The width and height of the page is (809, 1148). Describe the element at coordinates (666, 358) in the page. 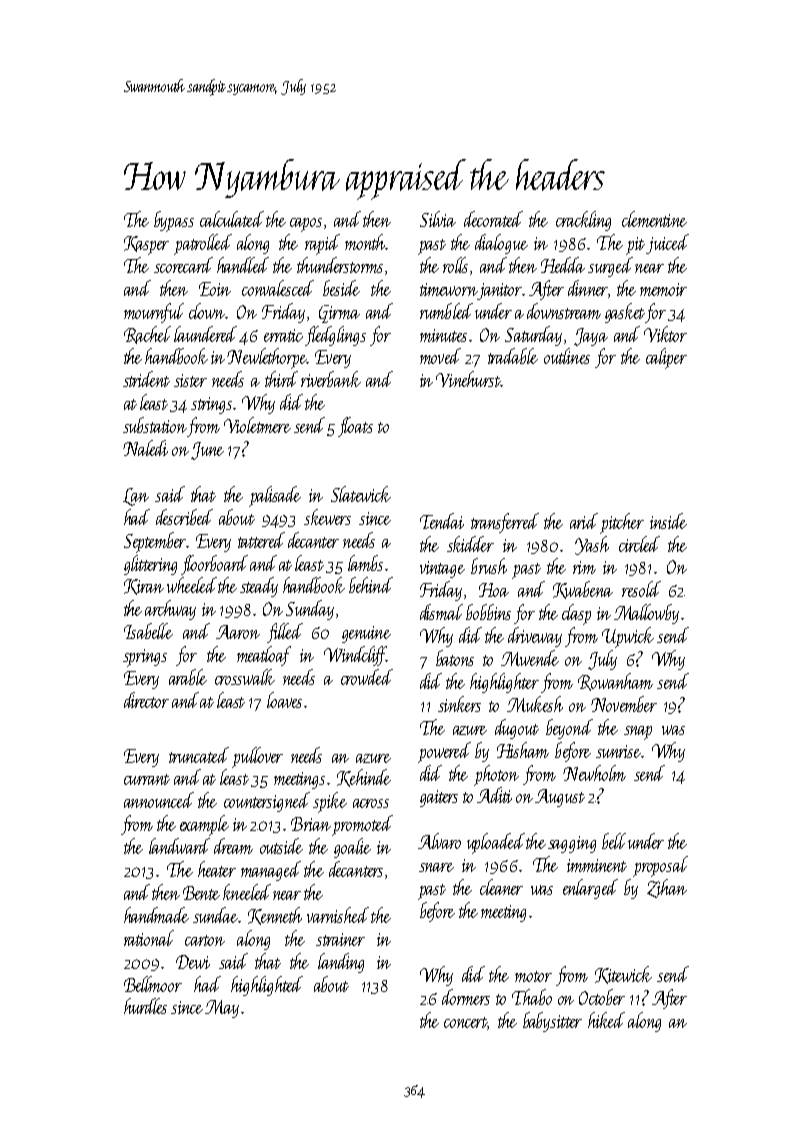

I see `caliper` at that location.
